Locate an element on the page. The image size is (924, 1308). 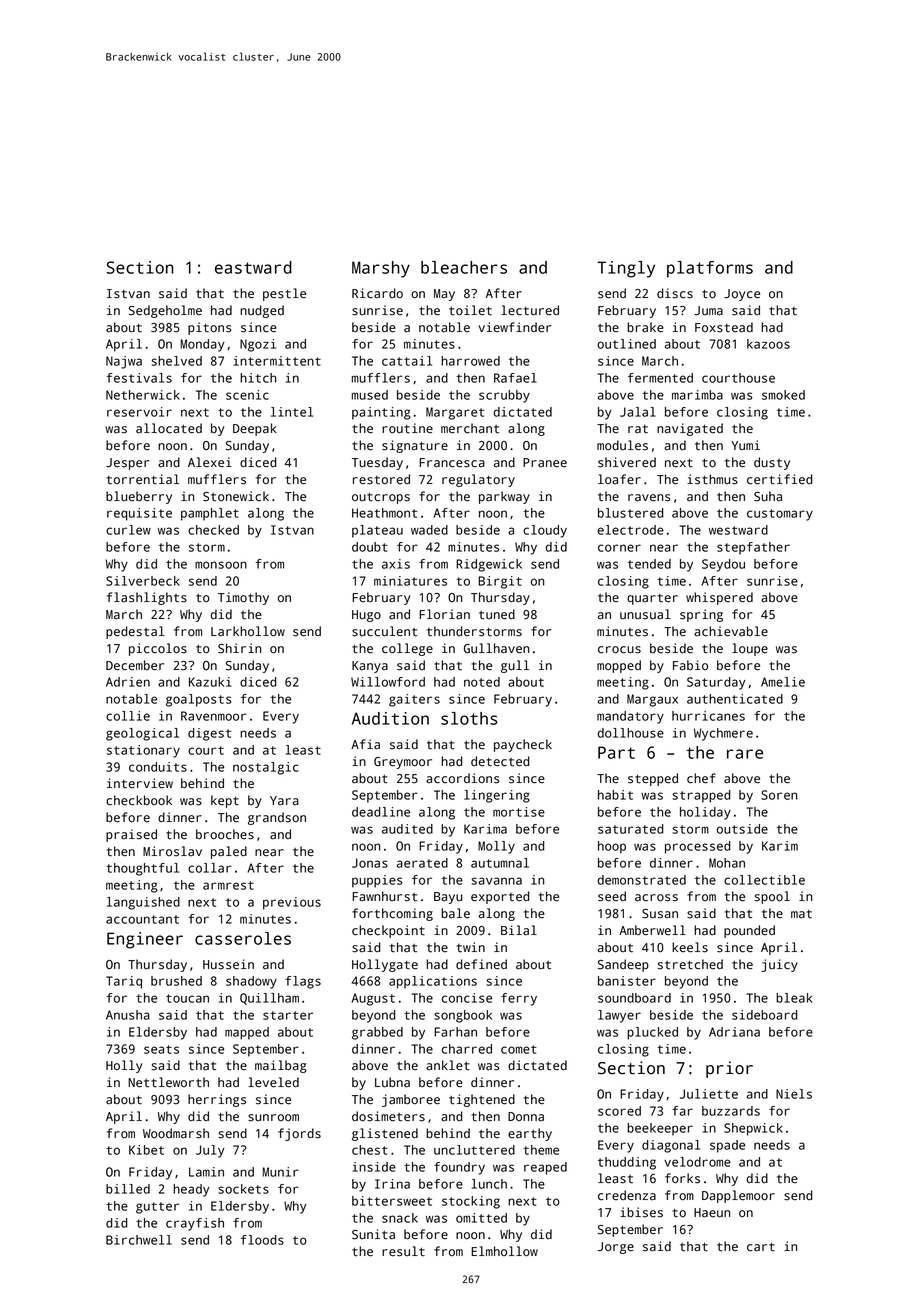
hoop is located at coordinates (612, 847).
